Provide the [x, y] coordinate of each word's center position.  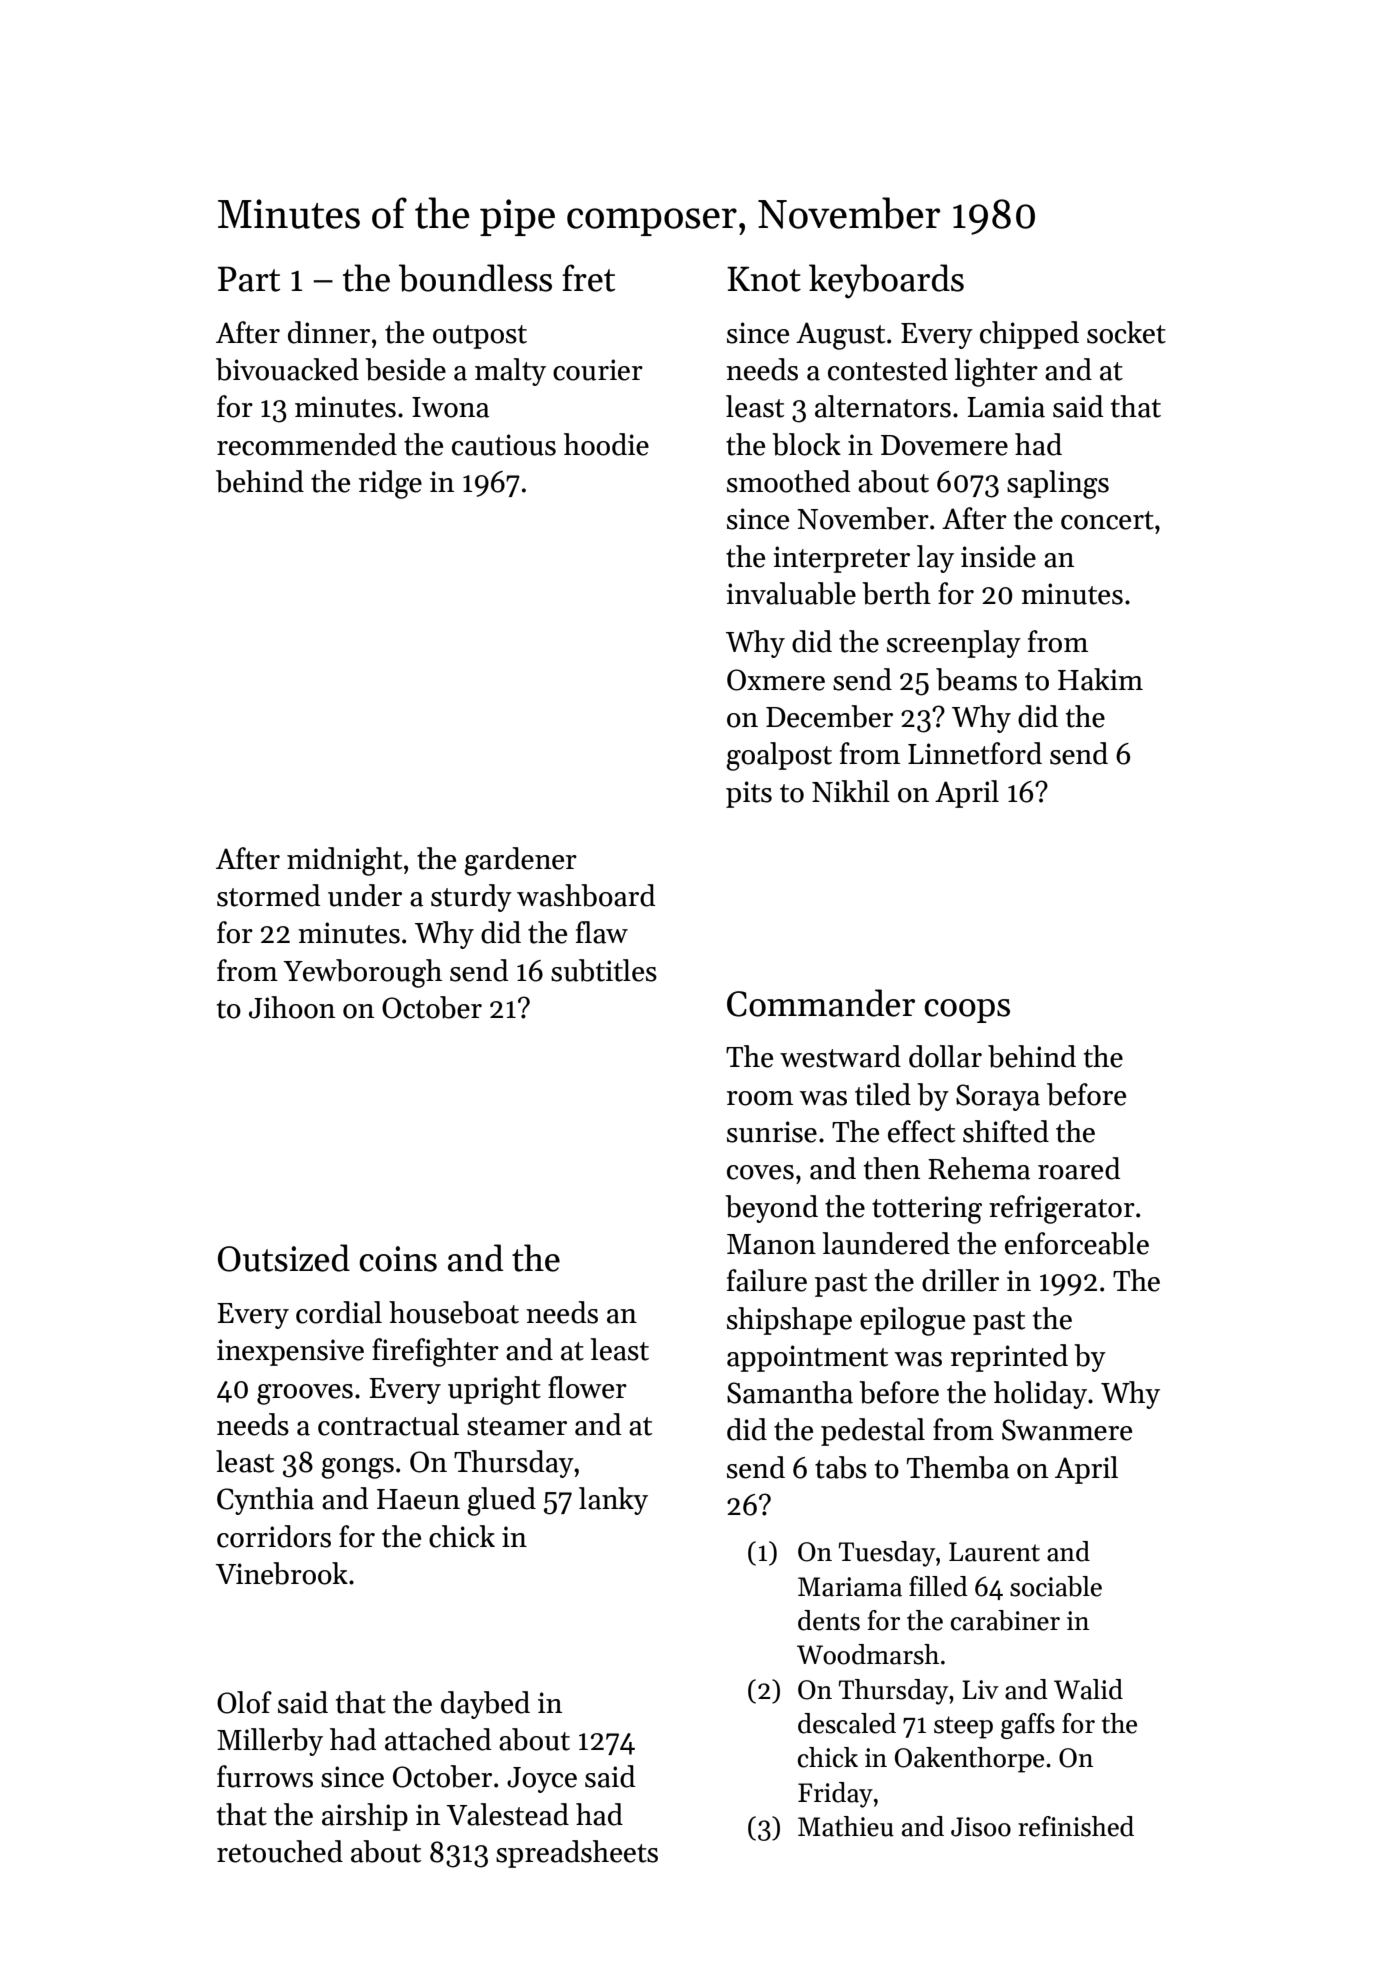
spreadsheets [577, 1854]
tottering [927, 1210]
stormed [268, 895]
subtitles [604, 970]
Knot [764, 279]
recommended [307, 444]
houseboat [454, 1312]
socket [1126, 332]
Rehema [979, 1168]
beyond [771, 1209]
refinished [1076, 1826]
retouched [280, 1851]
